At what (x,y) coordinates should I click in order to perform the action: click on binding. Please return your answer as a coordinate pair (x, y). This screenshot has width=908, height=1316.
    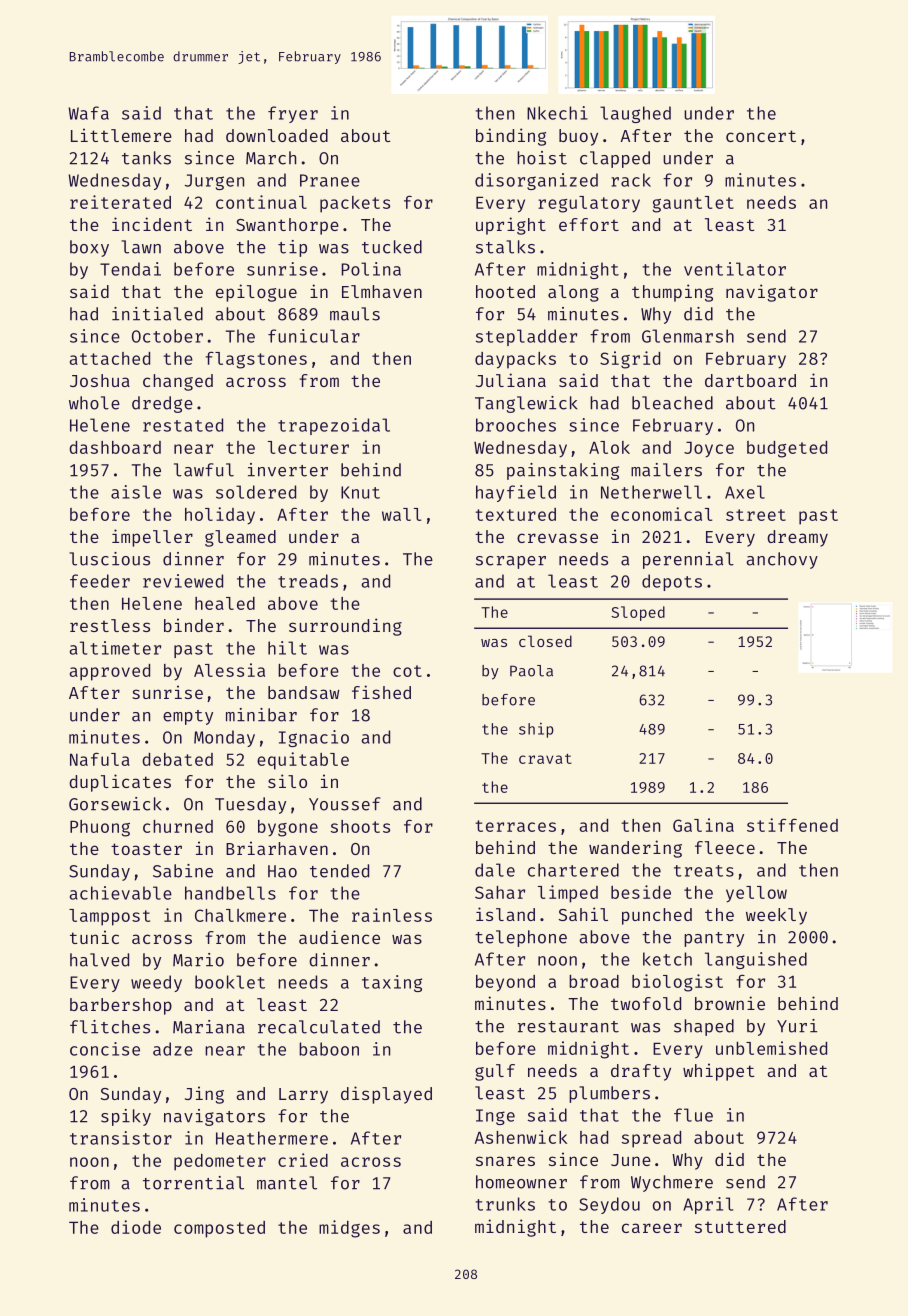
    Looking at the image, I should click on (511, 137).
